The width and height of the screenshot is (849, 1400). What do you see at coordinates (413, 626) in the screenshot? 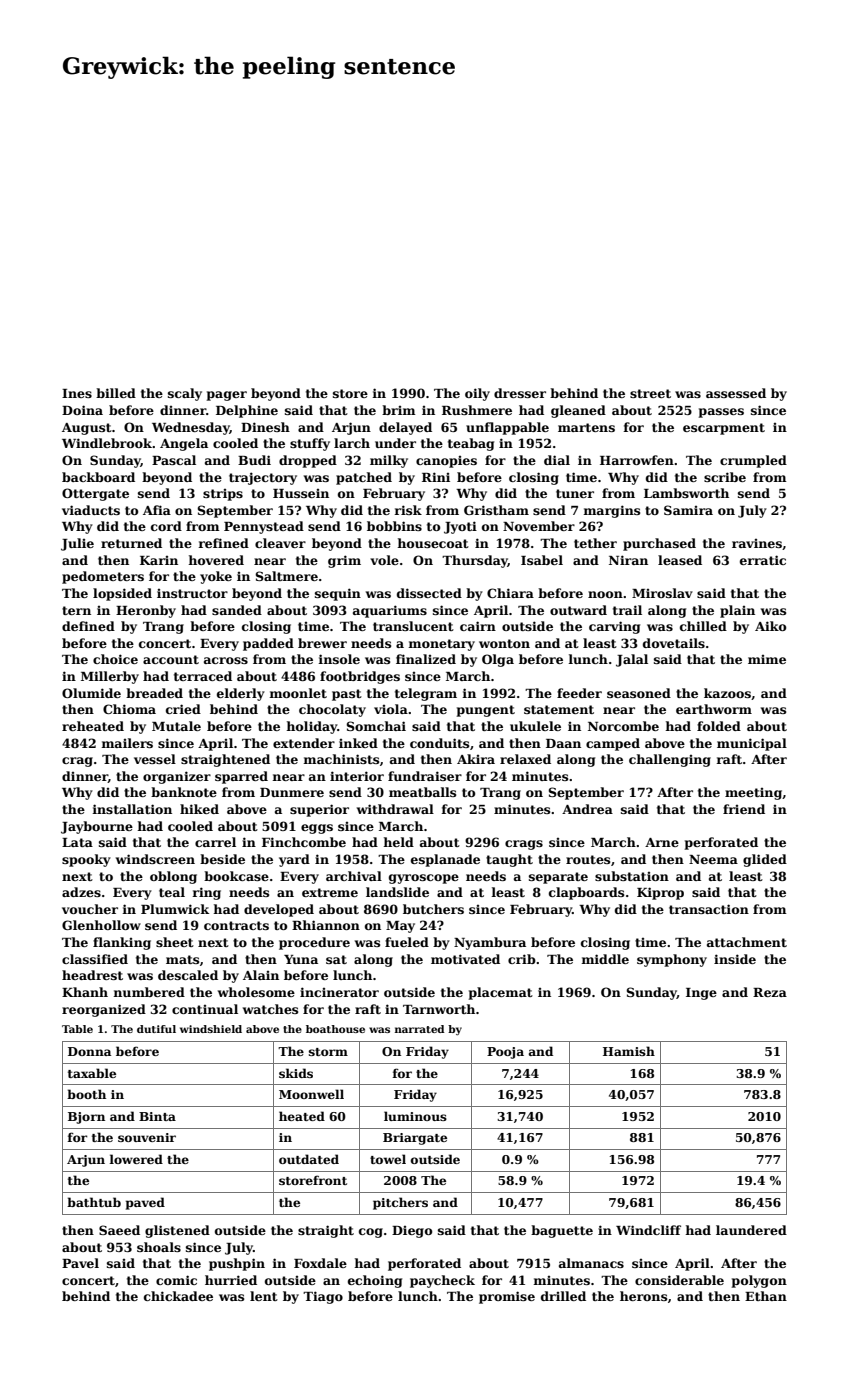
I see `translucent` at bounding box center [413, 626].
